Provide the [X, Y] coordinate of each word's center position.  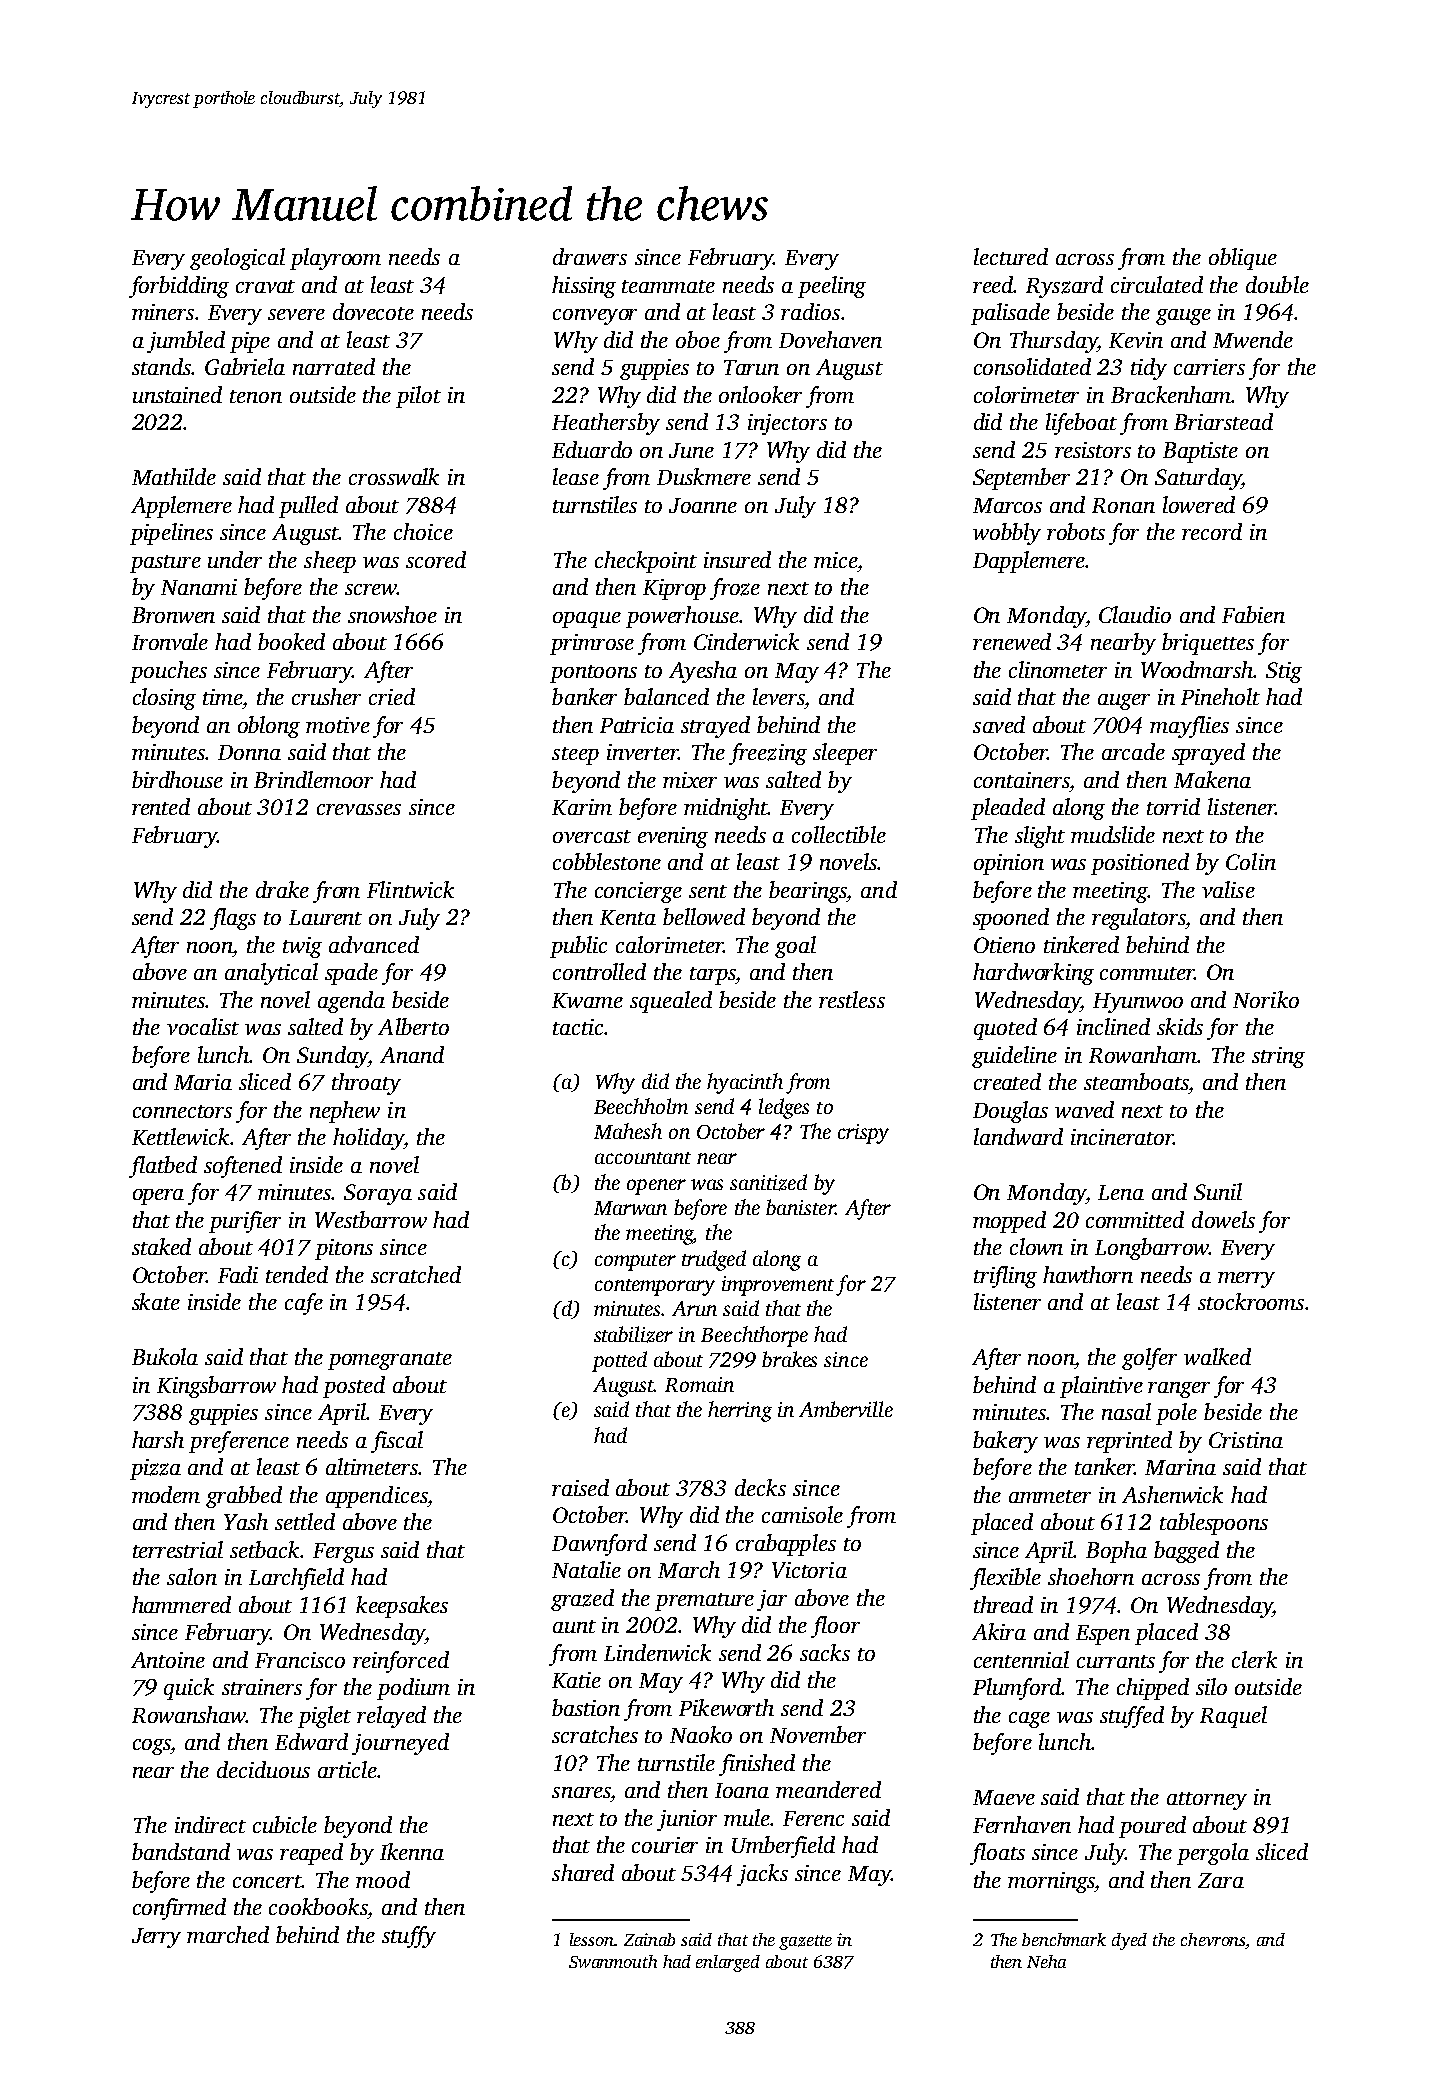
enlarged [728, 1963]
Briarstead [1223, 421]
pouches [168, 672]
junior [687, 1820]
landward [1018, 1136]
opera [158, 1197]
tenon [256, 396]
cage [1029, 1720]
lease [576, 476]
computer [635, 1262]
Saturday [1198, 479]
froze [735, 589]
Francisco [300, 1660]
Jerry [156, 1938]
